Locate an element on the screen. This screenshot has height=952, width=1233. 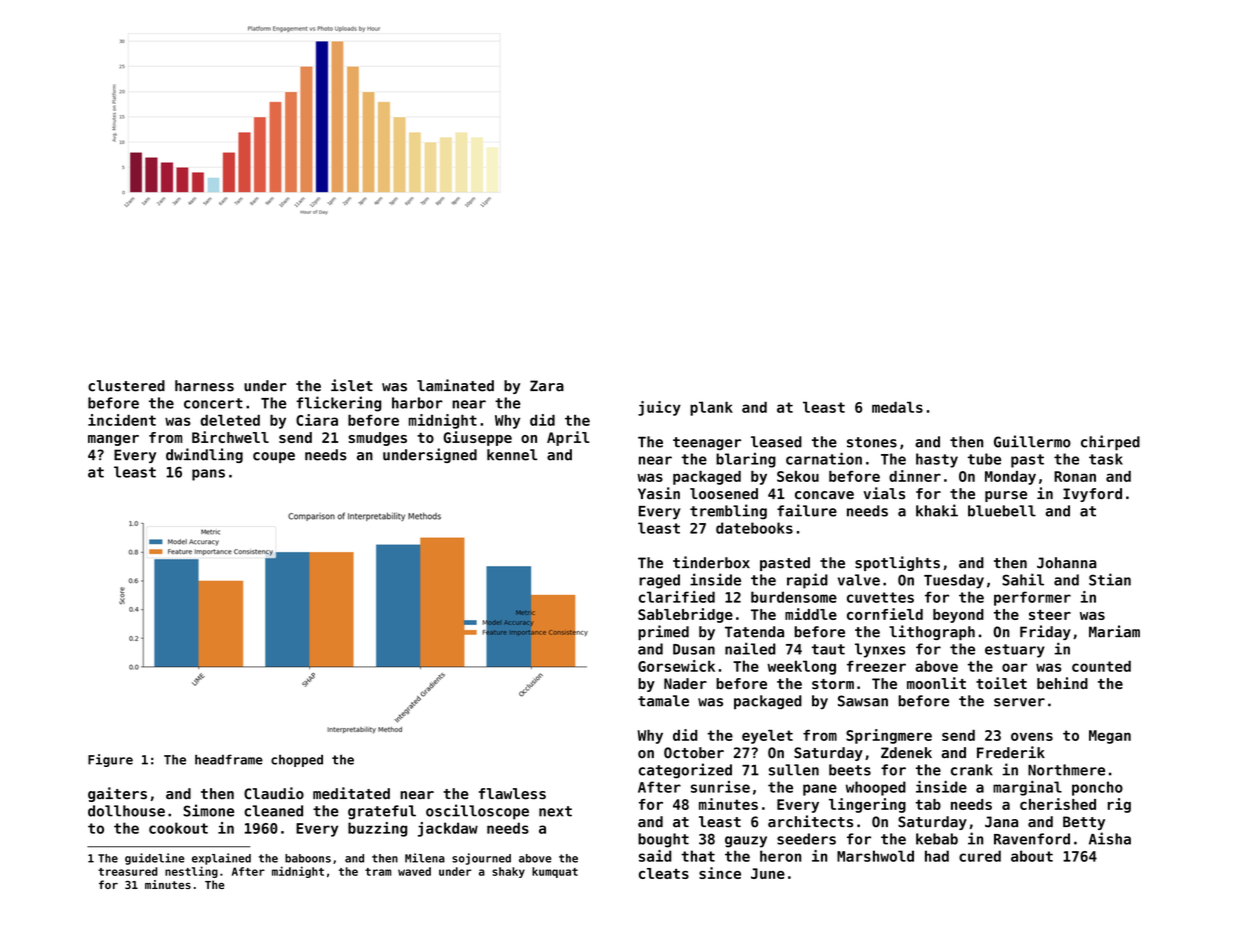
Sekou is located at coordinates (798, 476).
